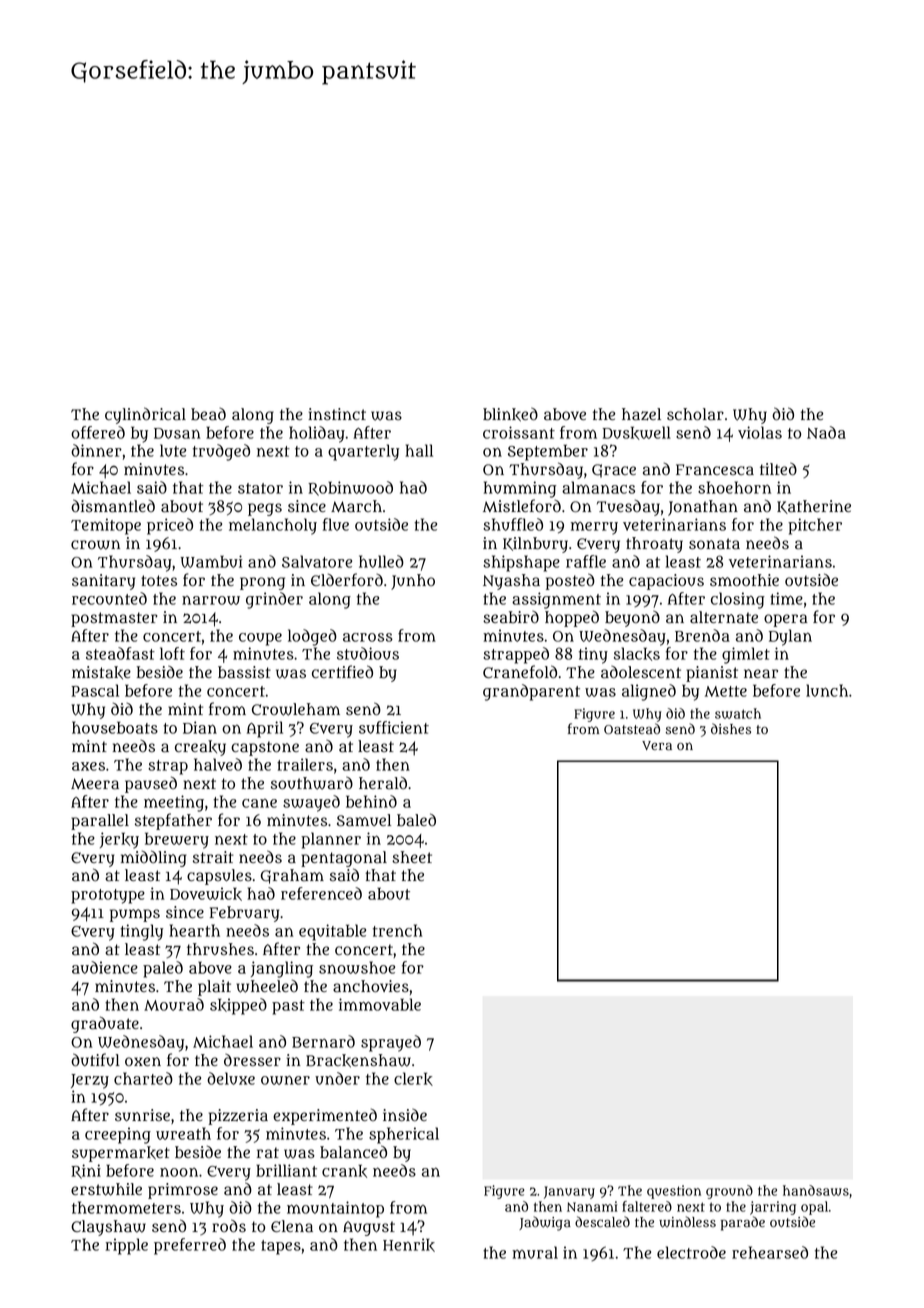 Image resolution: width=924 pixels, height=1308 pixels. I want to click on Tuesday, so click(628, 507).
